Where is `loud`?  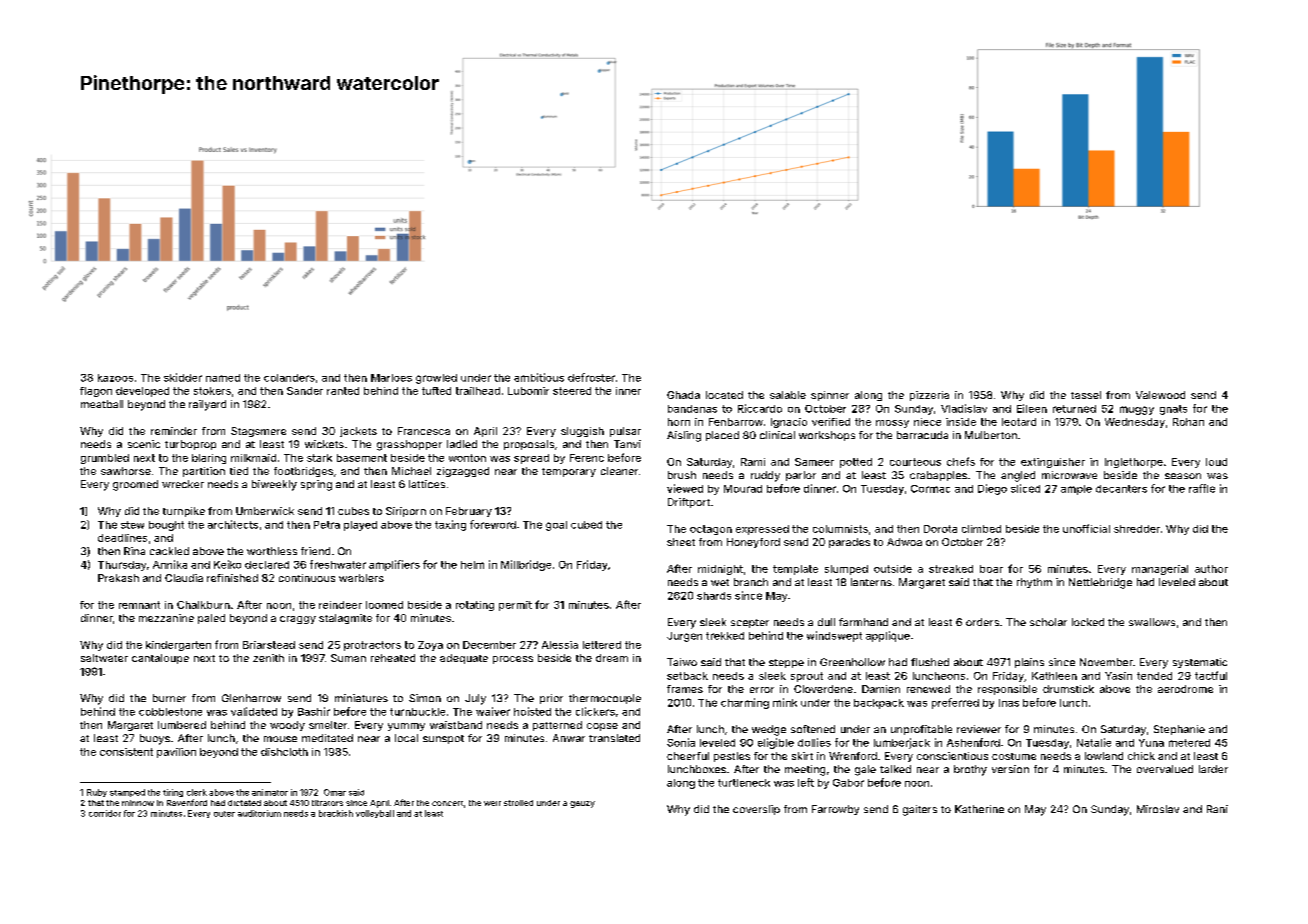 loud is located at coordinates (1216, 462).
